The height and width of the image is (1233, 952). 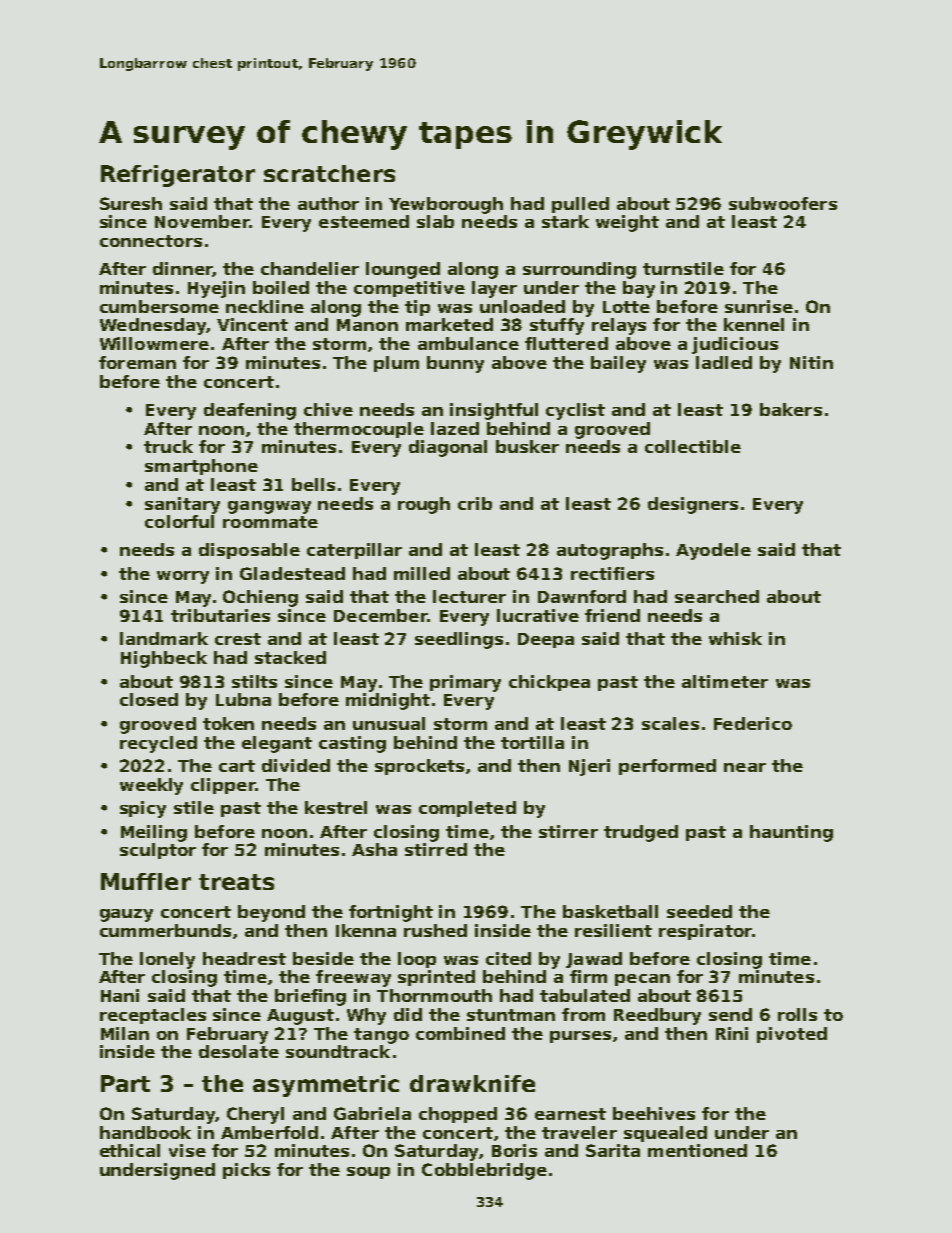 I want to click on closed, so click(x=149, y=699).
